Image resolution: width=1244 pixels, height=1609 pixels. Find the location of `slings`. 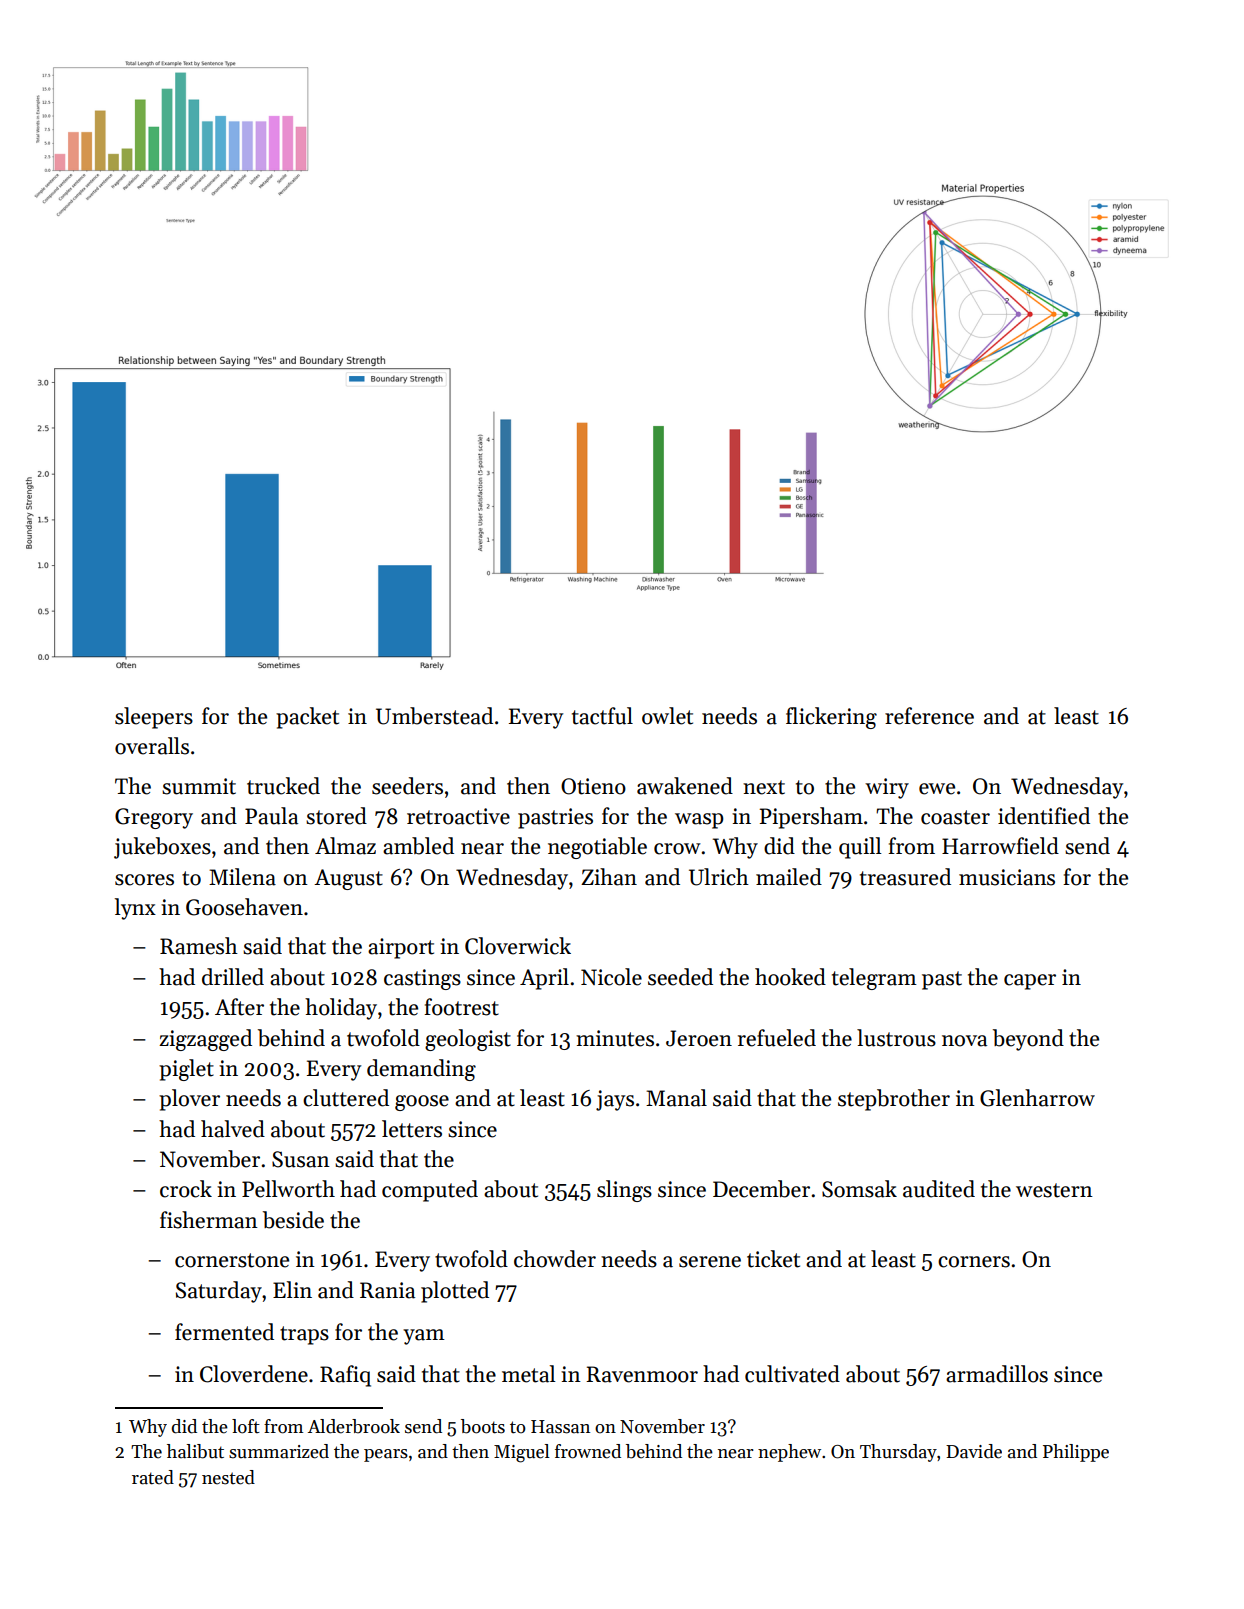

slings is located at coordinates (624, 1191).
